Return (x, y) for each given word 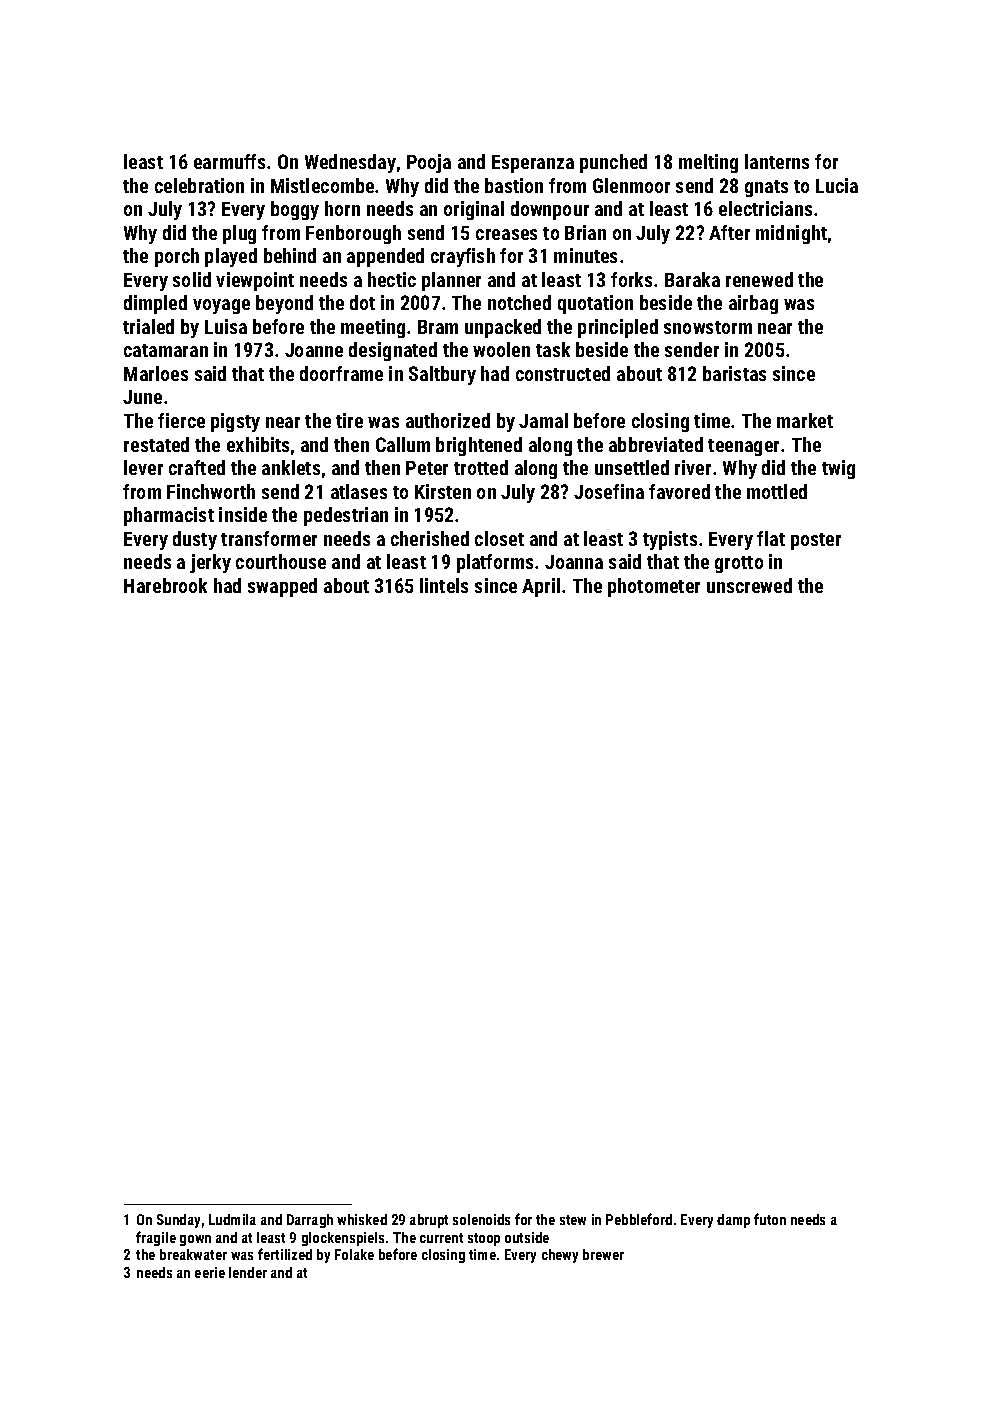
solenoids (481, 1219)
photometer (654, 587)
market (805, 420)
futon (770, 1219)
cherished (430, 538)
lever (143, 467)
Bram (438, 327)
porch (177, 257)
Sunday (178, 1221)
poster (816, 541)
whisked (362, 1219)
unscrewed (749, 585)
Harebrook (165, 585)
